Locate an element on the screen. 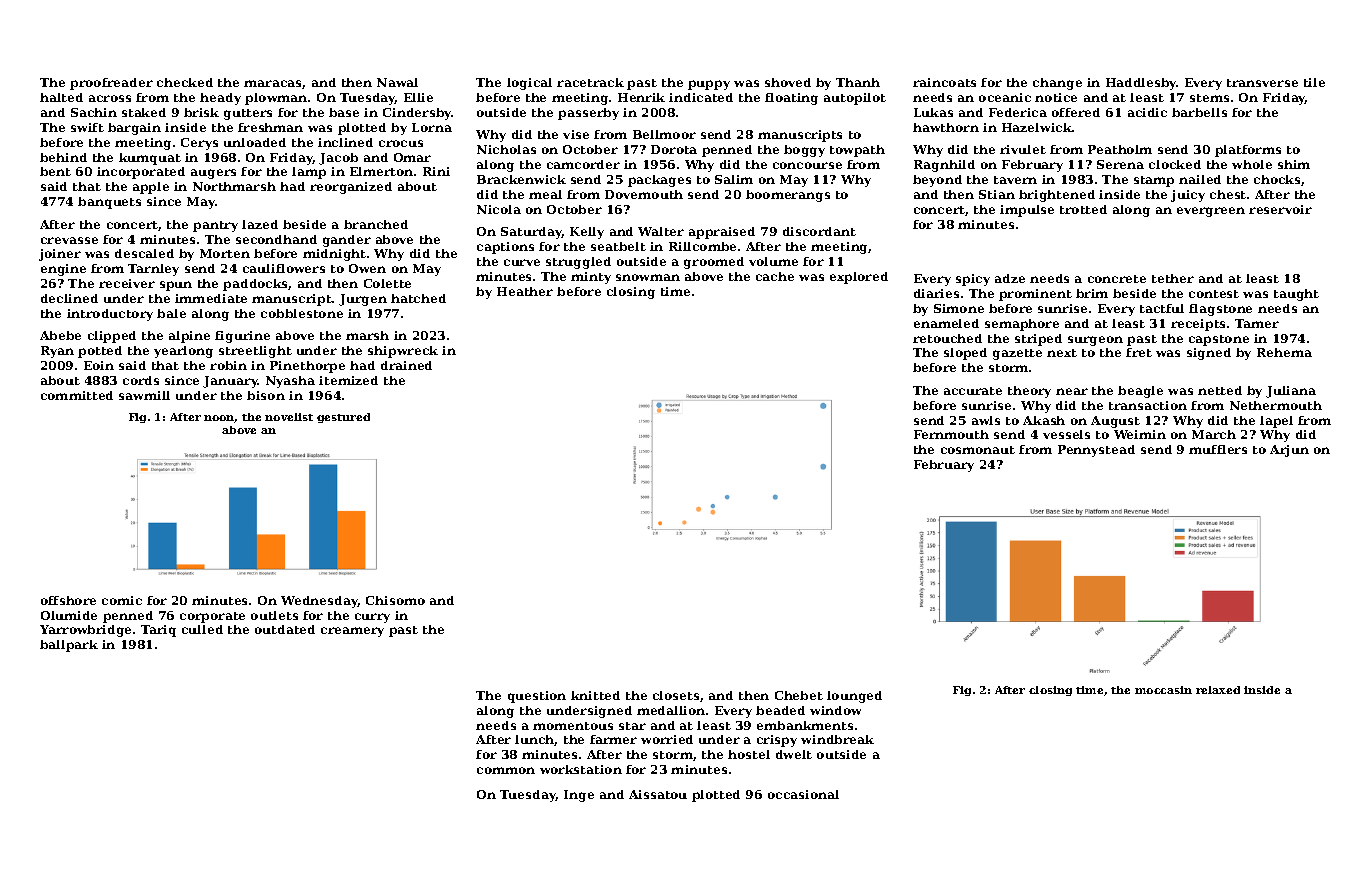  common is located at coordinates (506, 770).
